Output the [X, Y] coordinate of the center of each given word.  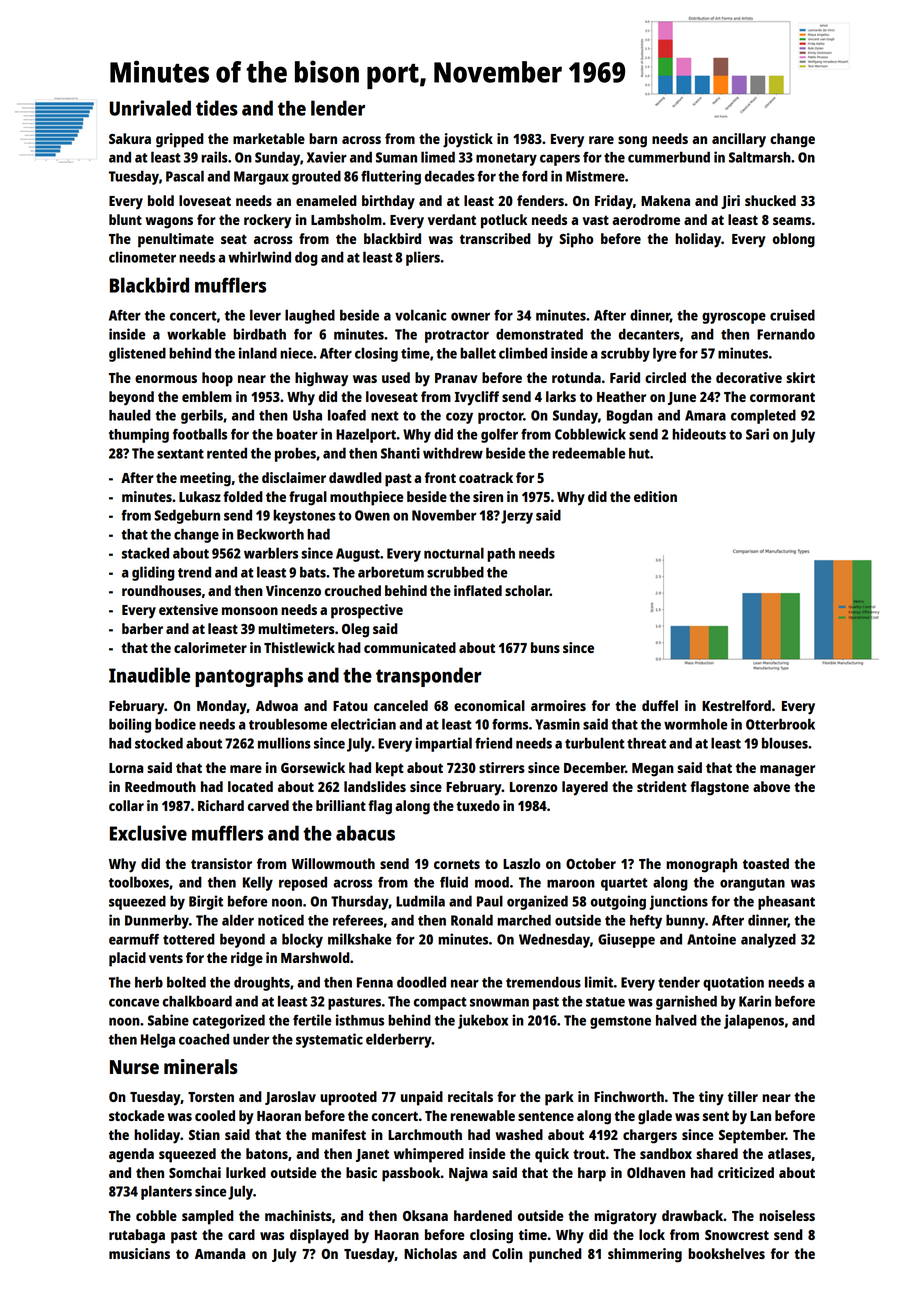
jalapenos [754, 1021]
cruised [792, 315]
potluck [504, 221]
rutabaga [137, 1236]
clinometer [142, 257]
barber [142, 628]
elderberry [399, 1040]
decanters [649, 334]
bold [161, 200]
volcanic [420, 315]
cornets [457, 864]
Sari [757, 434]
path [501, 555]
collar [126, 805]
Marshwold [315, 957]
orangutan [752, 884]
